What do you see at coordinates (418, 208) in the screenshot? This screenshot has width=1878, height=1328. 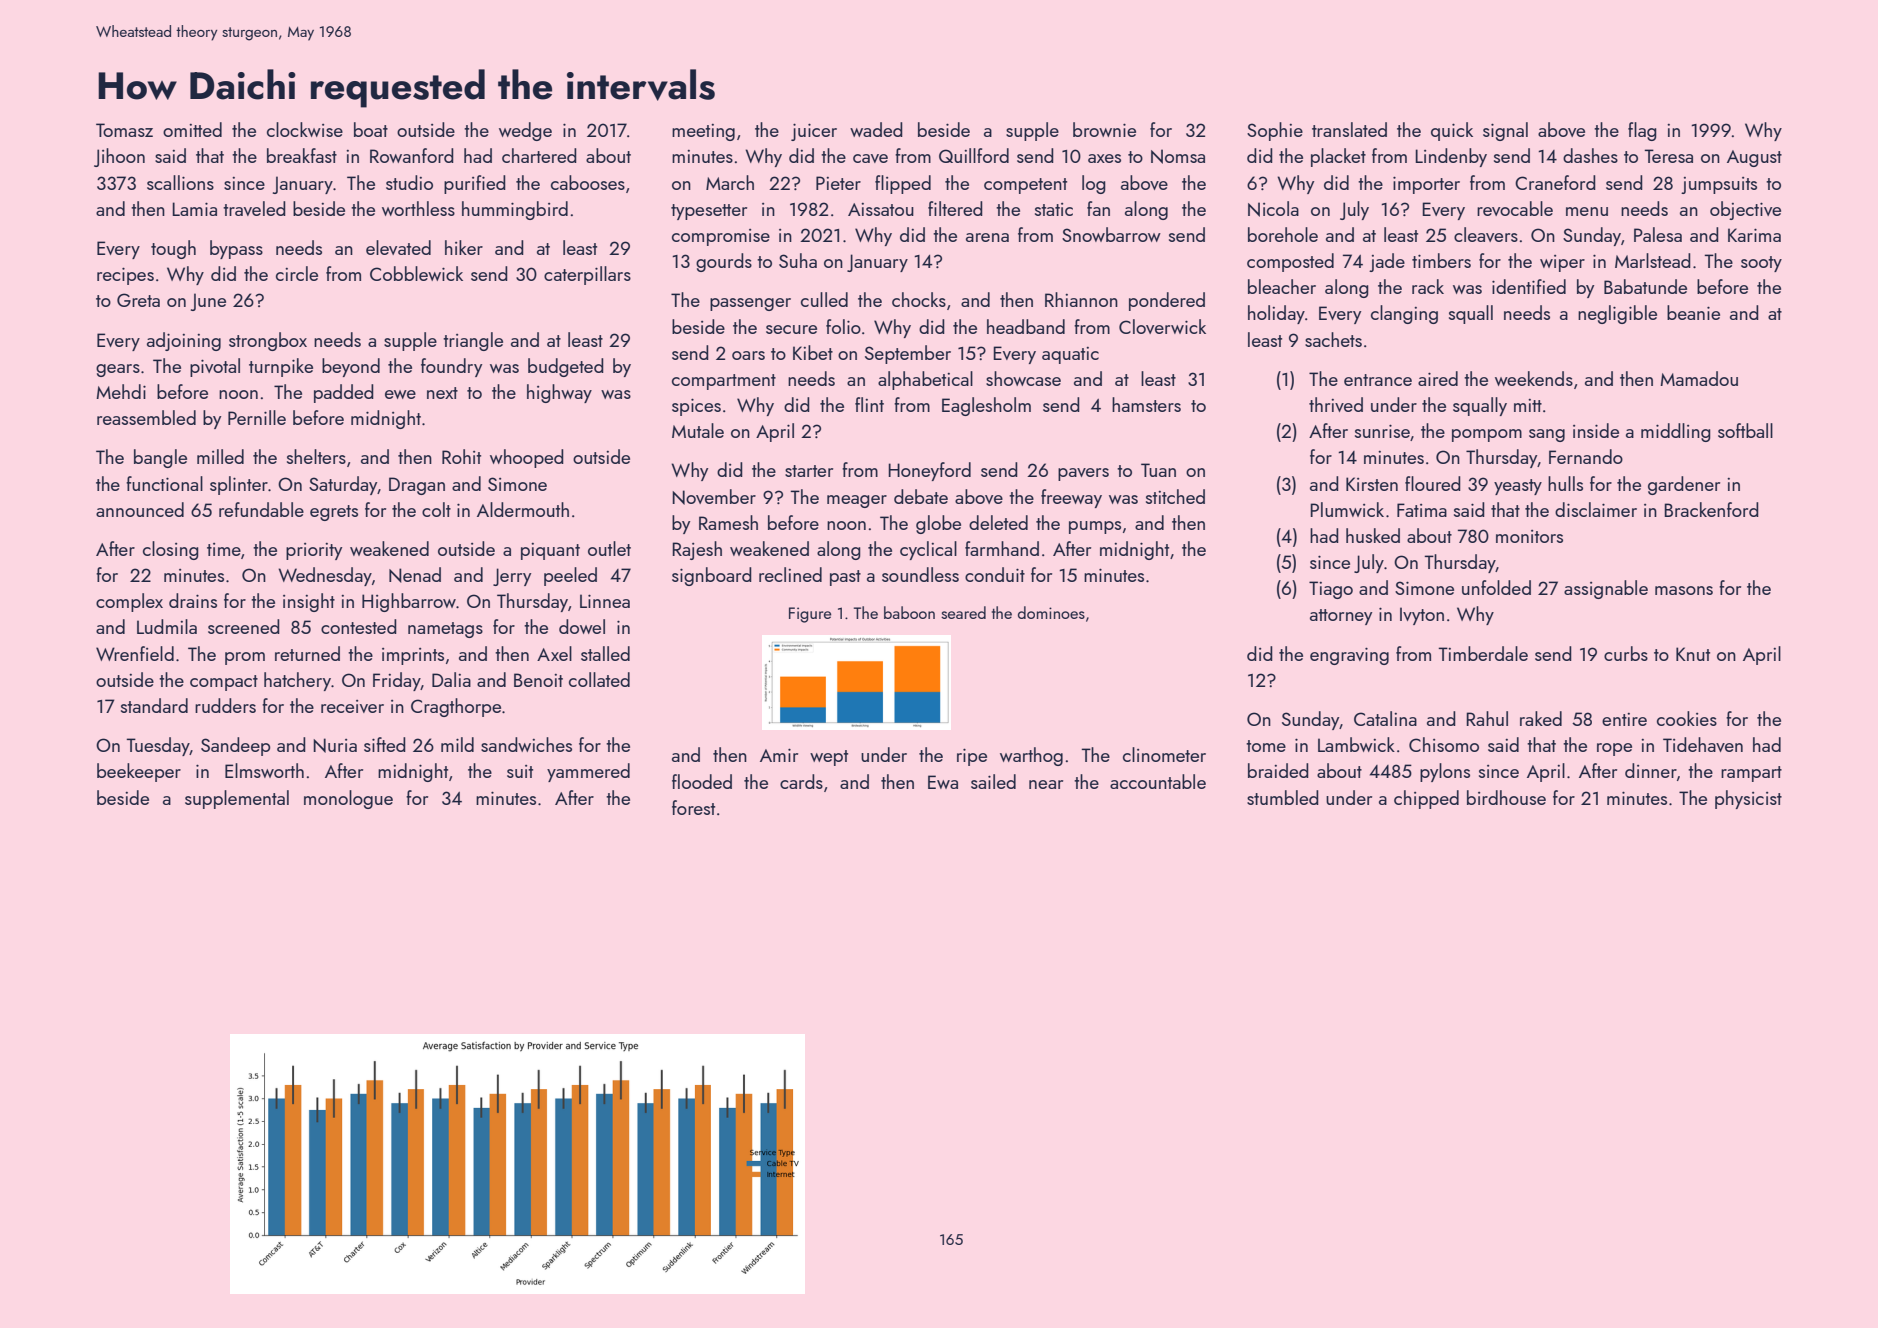 I see `worthless` at bounding box center [418, 208].
